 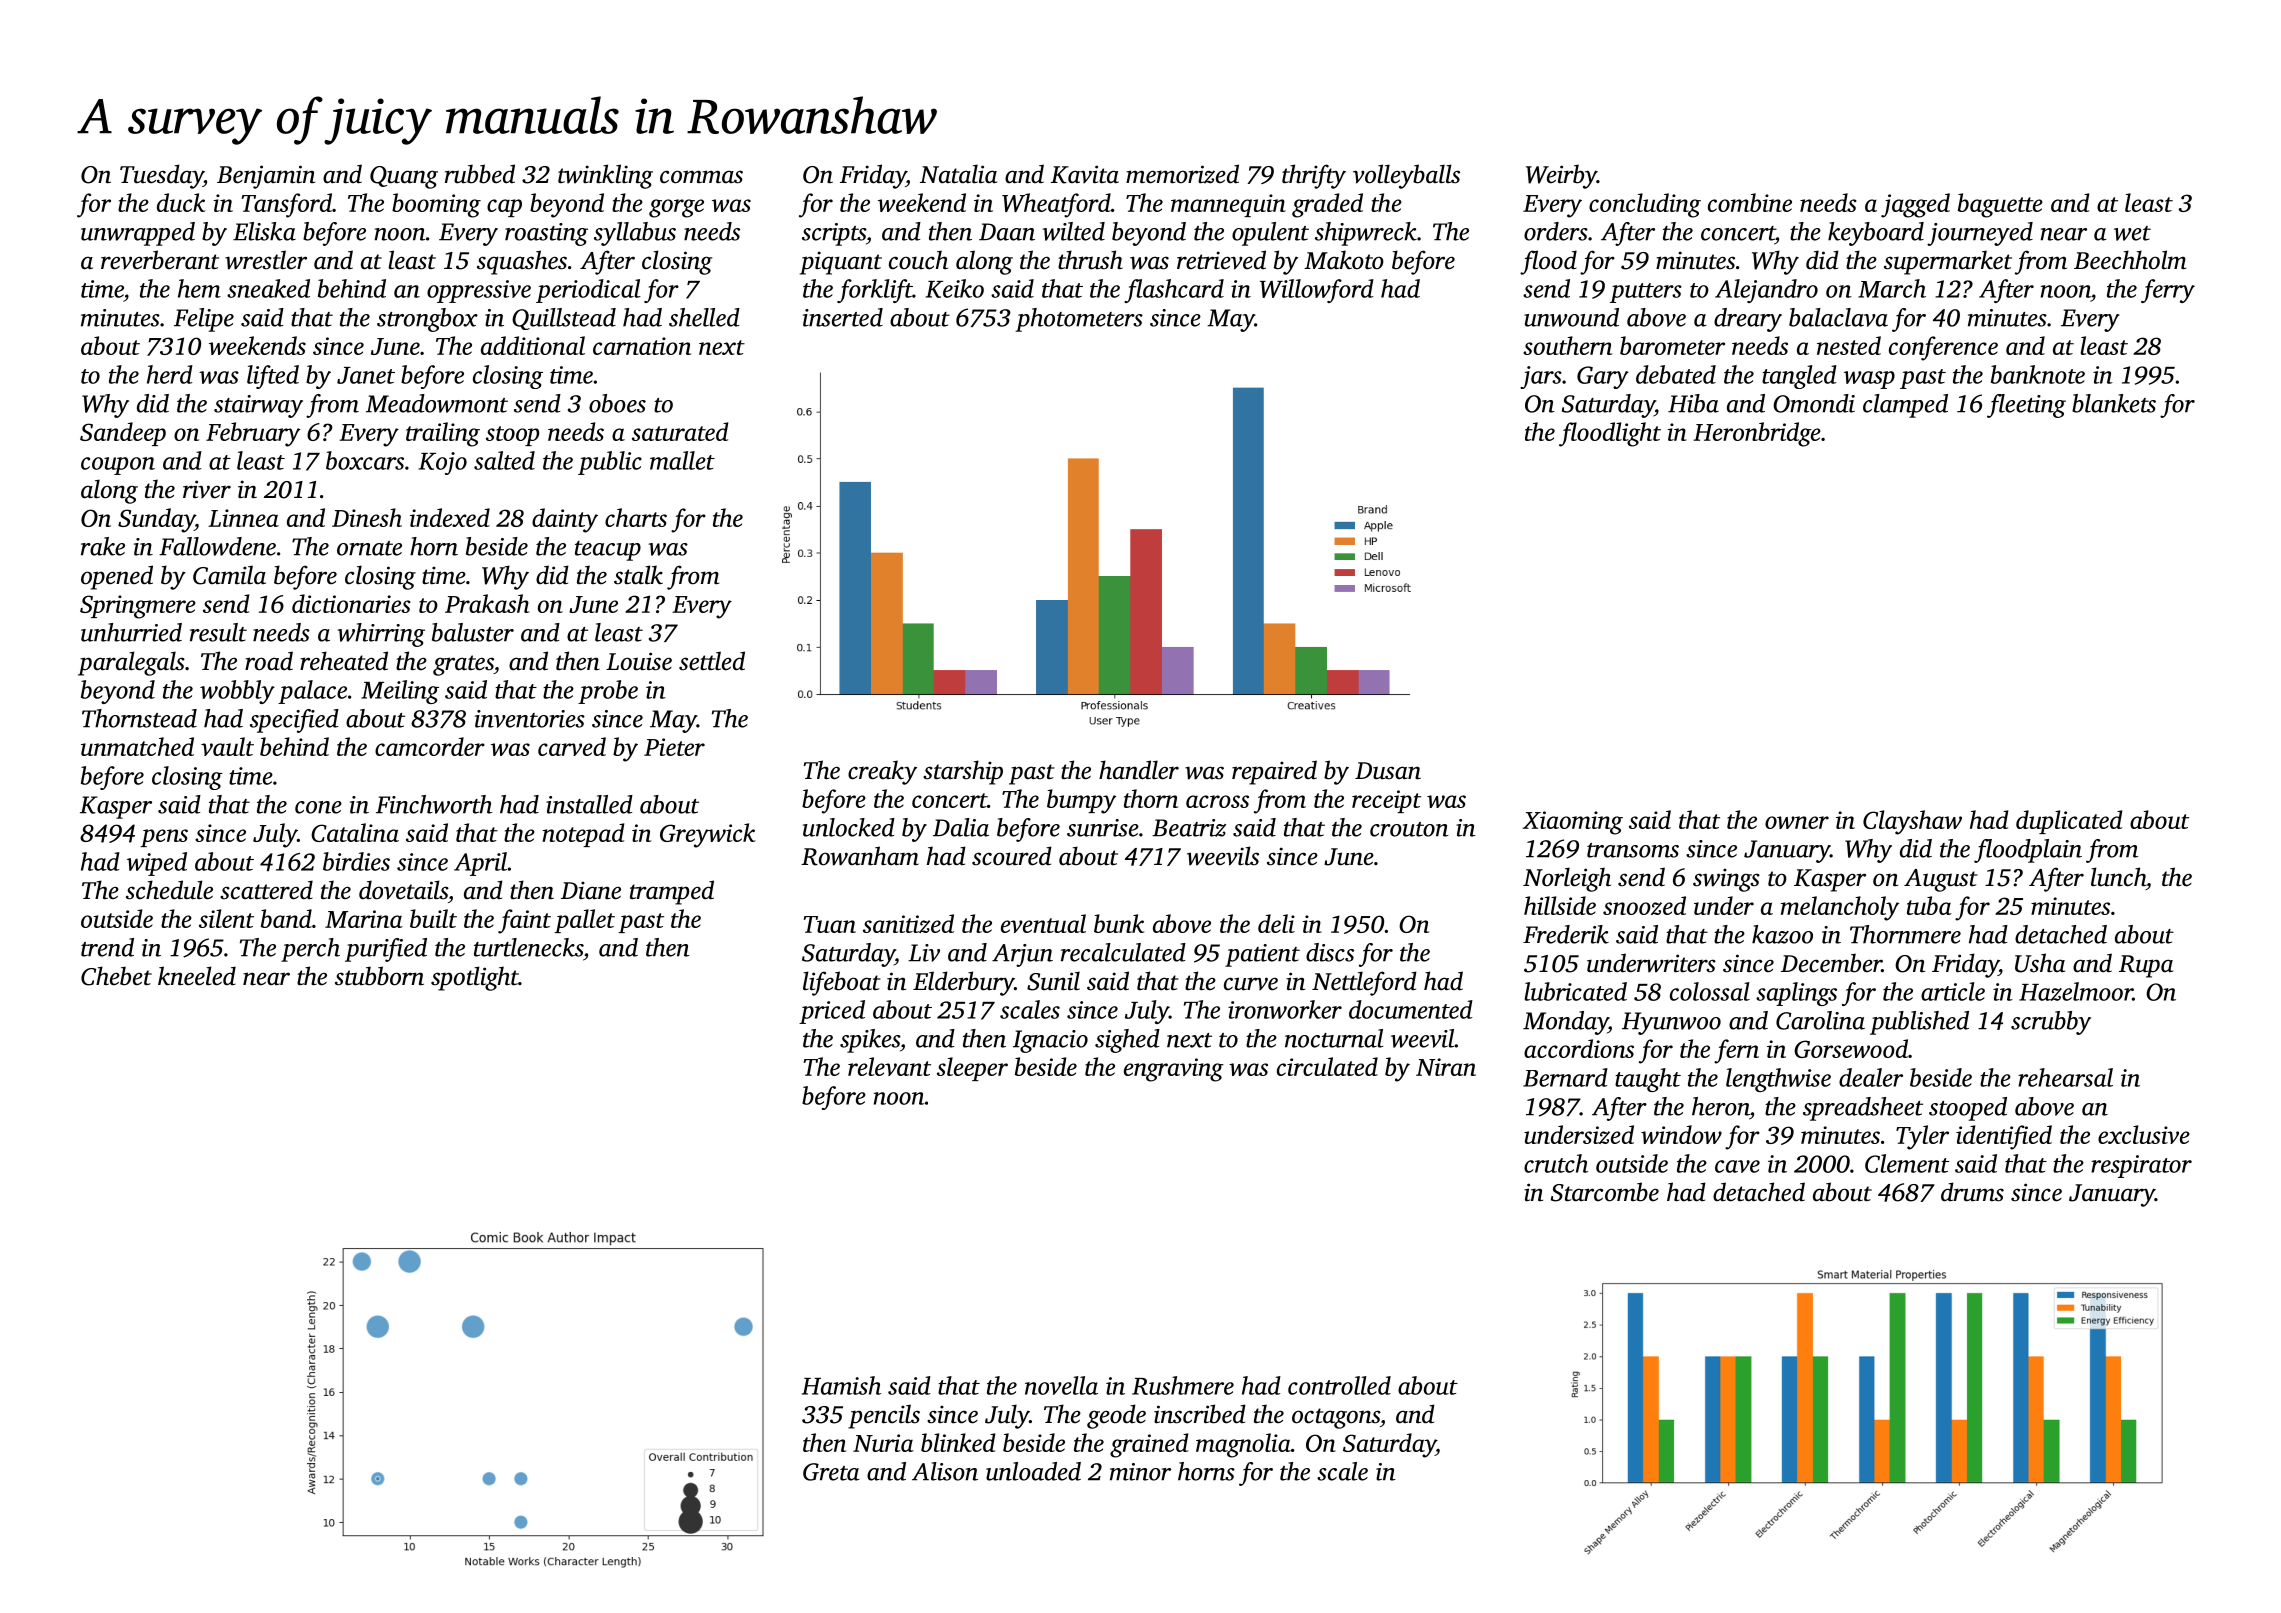 What do you see at coordinates (841, 1385) in the screenshot?
I see `Hamish` at bounding box center [841, 1385].
